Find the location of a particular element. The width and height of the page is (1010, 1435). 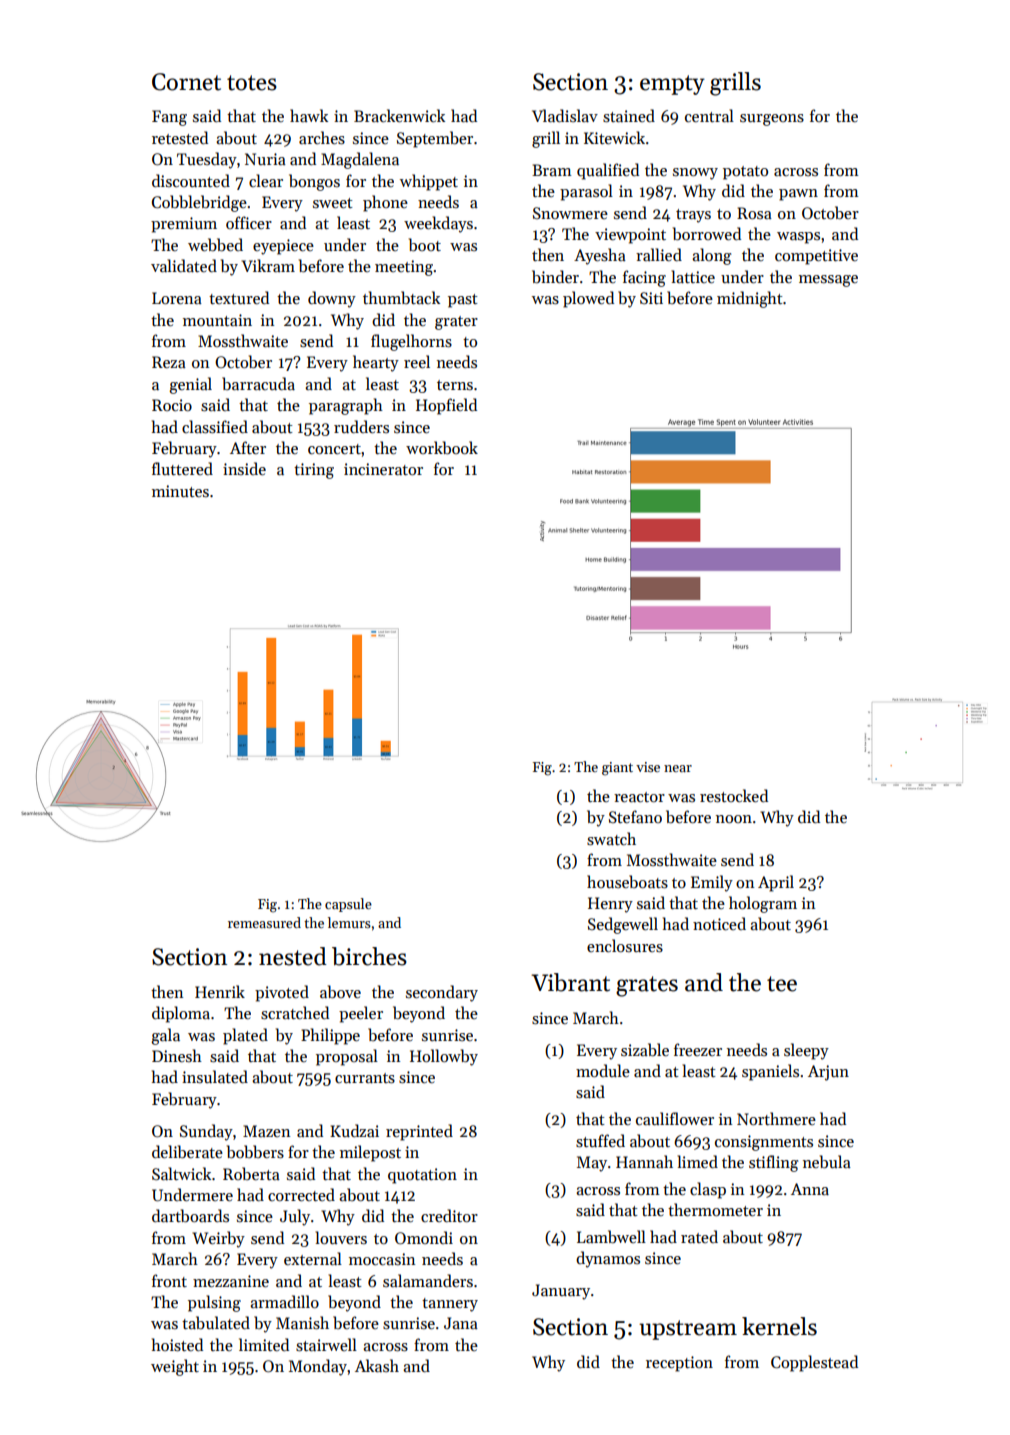

restocked is located at coordinates (734, 796).
